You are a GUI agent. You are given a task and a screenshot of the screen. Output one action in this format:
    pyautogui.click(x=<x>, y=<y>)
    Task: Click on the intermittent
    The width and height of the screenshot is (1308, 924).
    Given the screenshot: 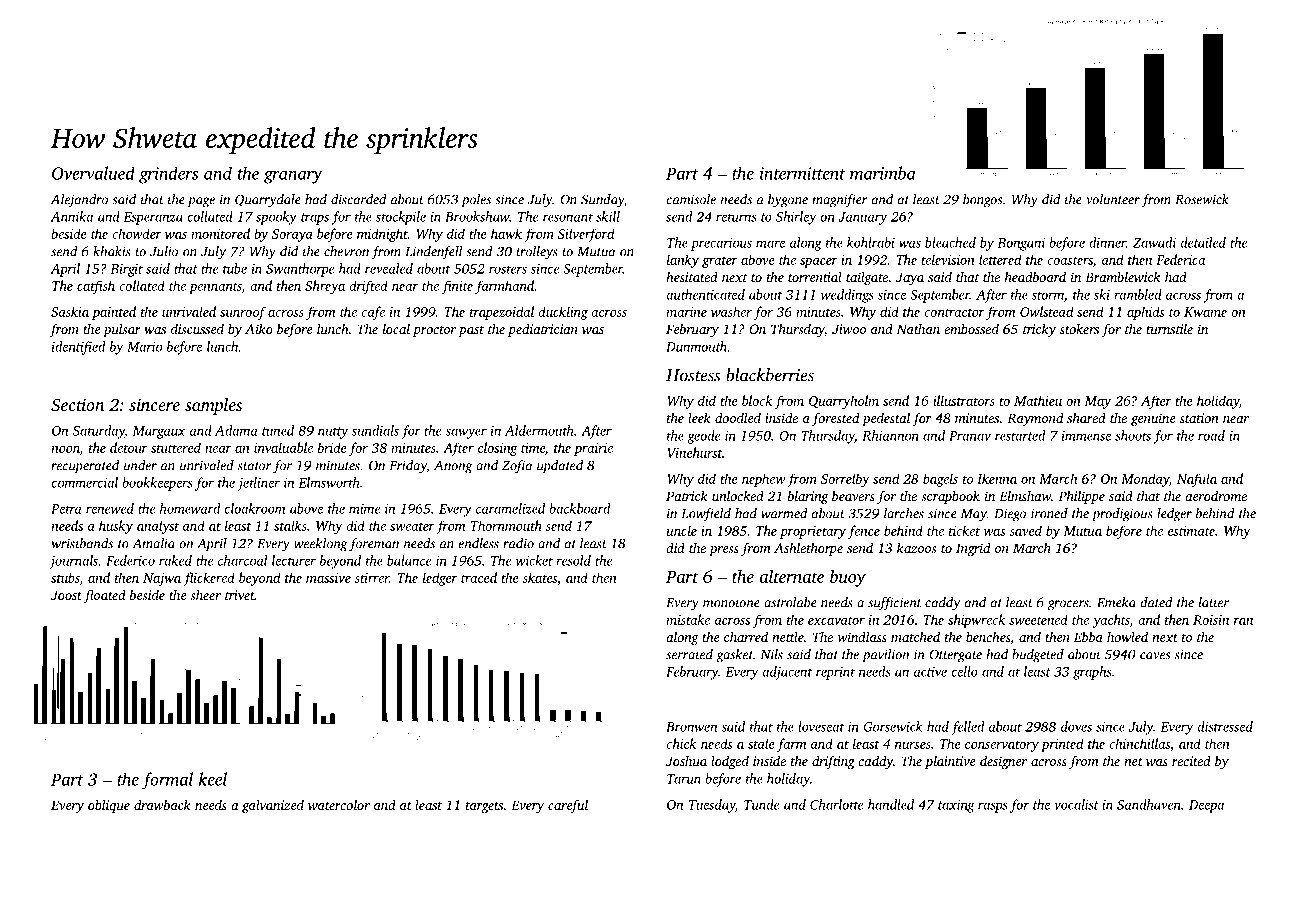 What is the action you would take?
    pyautogui.click(x=803, y=173)
